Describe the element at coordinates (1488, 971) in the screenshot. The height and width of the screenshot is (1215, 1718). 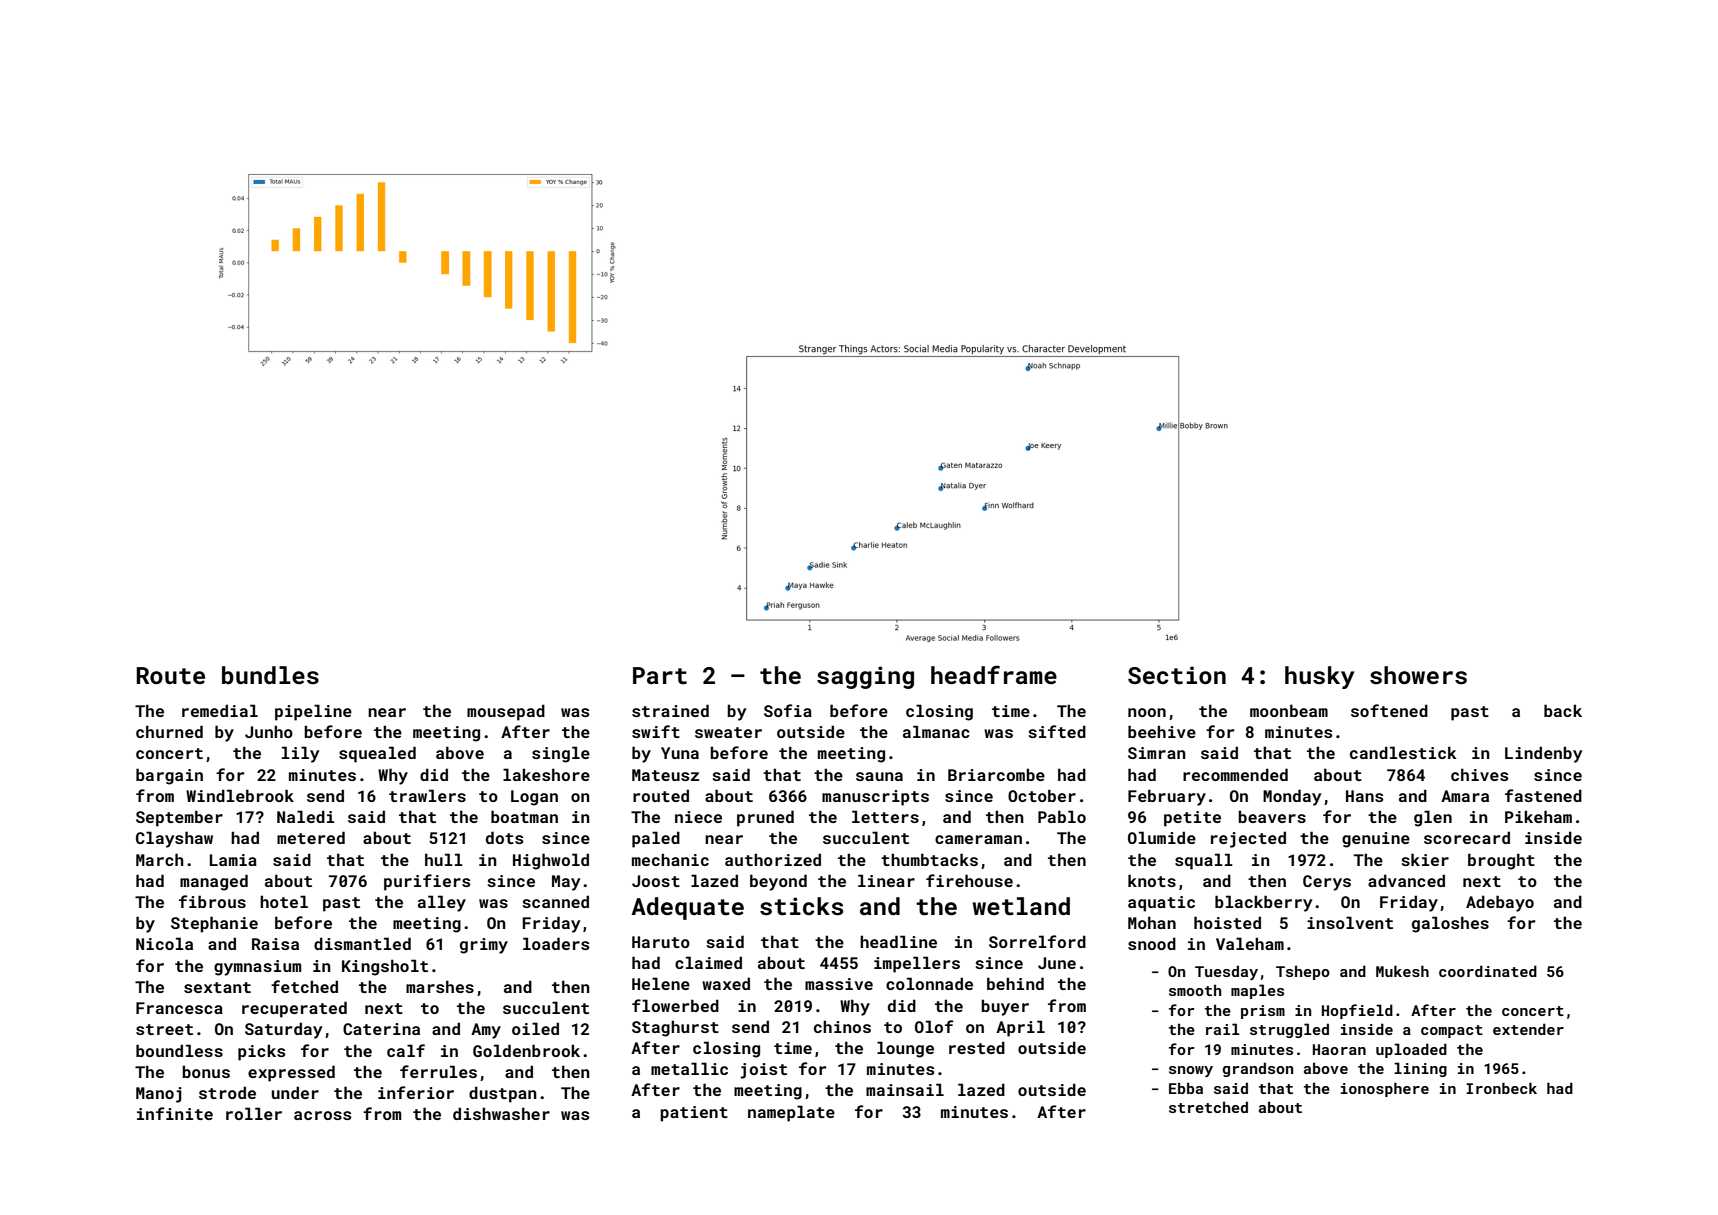
I see `coordinated` at that location.
